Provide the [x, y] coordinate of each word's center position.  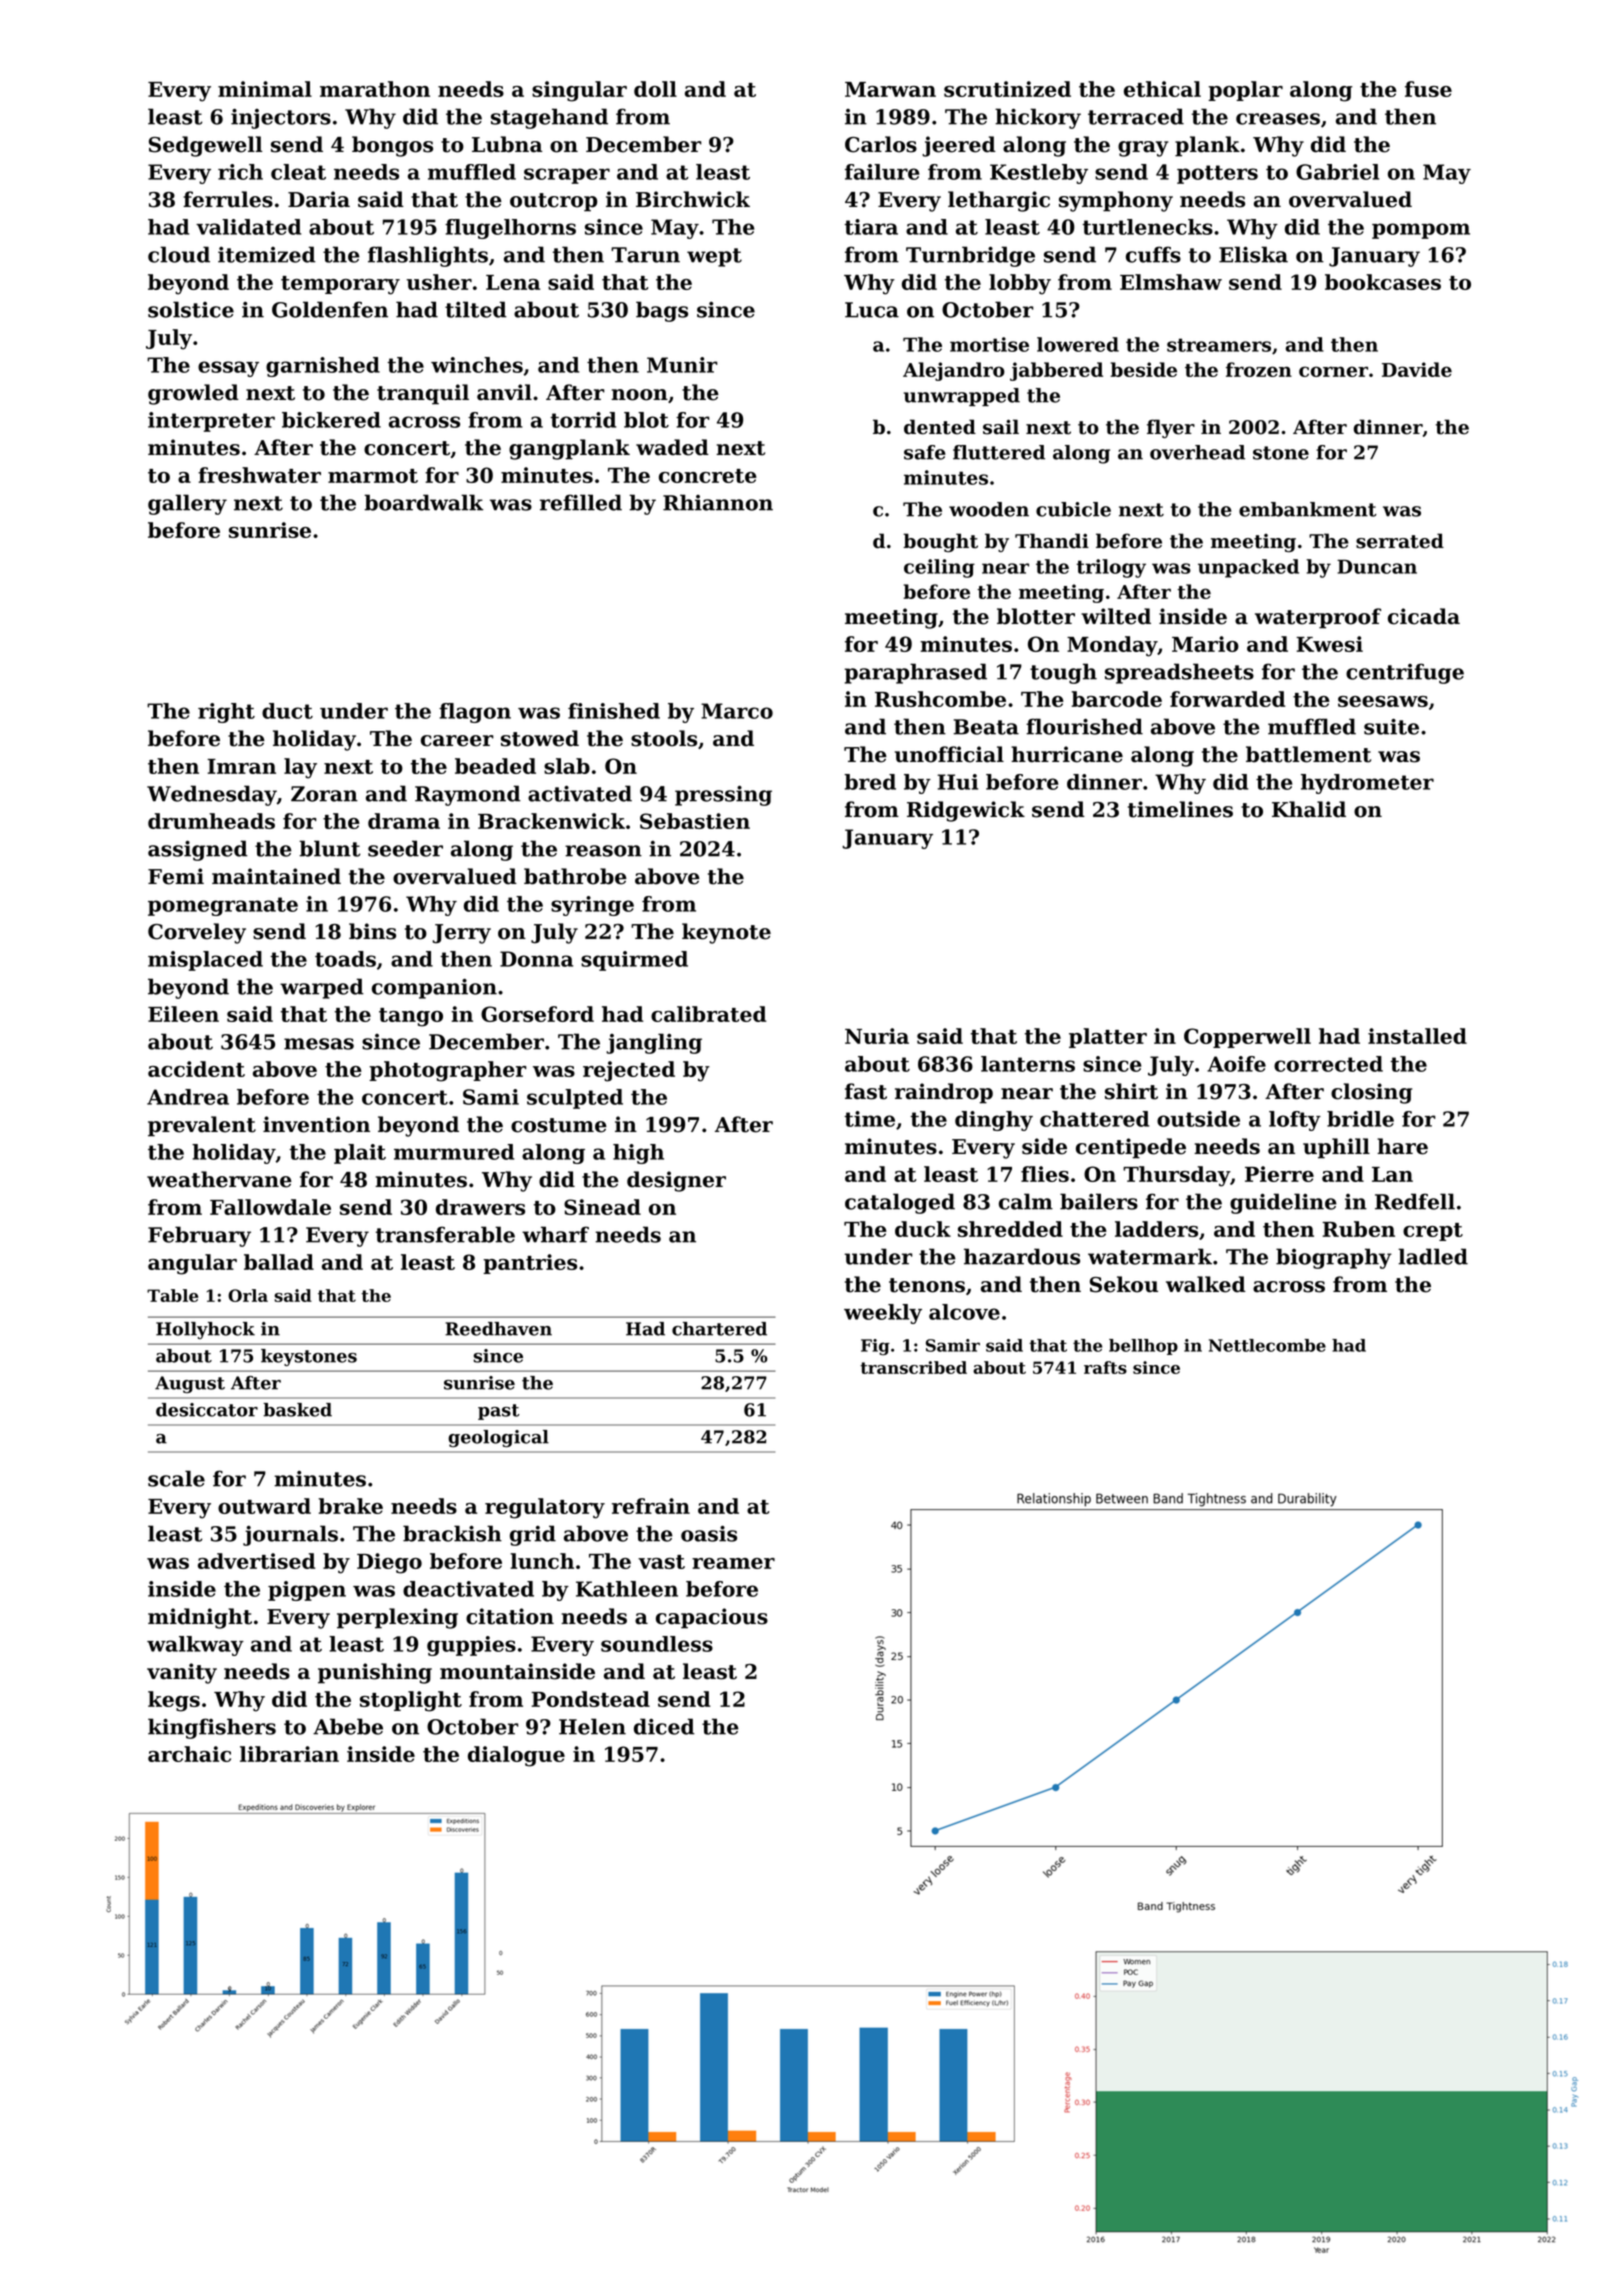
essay [228, 369]
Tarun [645, 255]
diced [664, 1726]
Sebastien [695, 821]
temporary [340, 285]
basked [297, 1410]
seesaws [1383, 701]
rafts [1105, 1367]
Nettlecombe [1267, 1345]
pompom [1421, 231]
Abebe [348, 1726]
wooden [989, 509]
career [457, 741]
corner [1333, 371]
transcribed [913, 1367]
